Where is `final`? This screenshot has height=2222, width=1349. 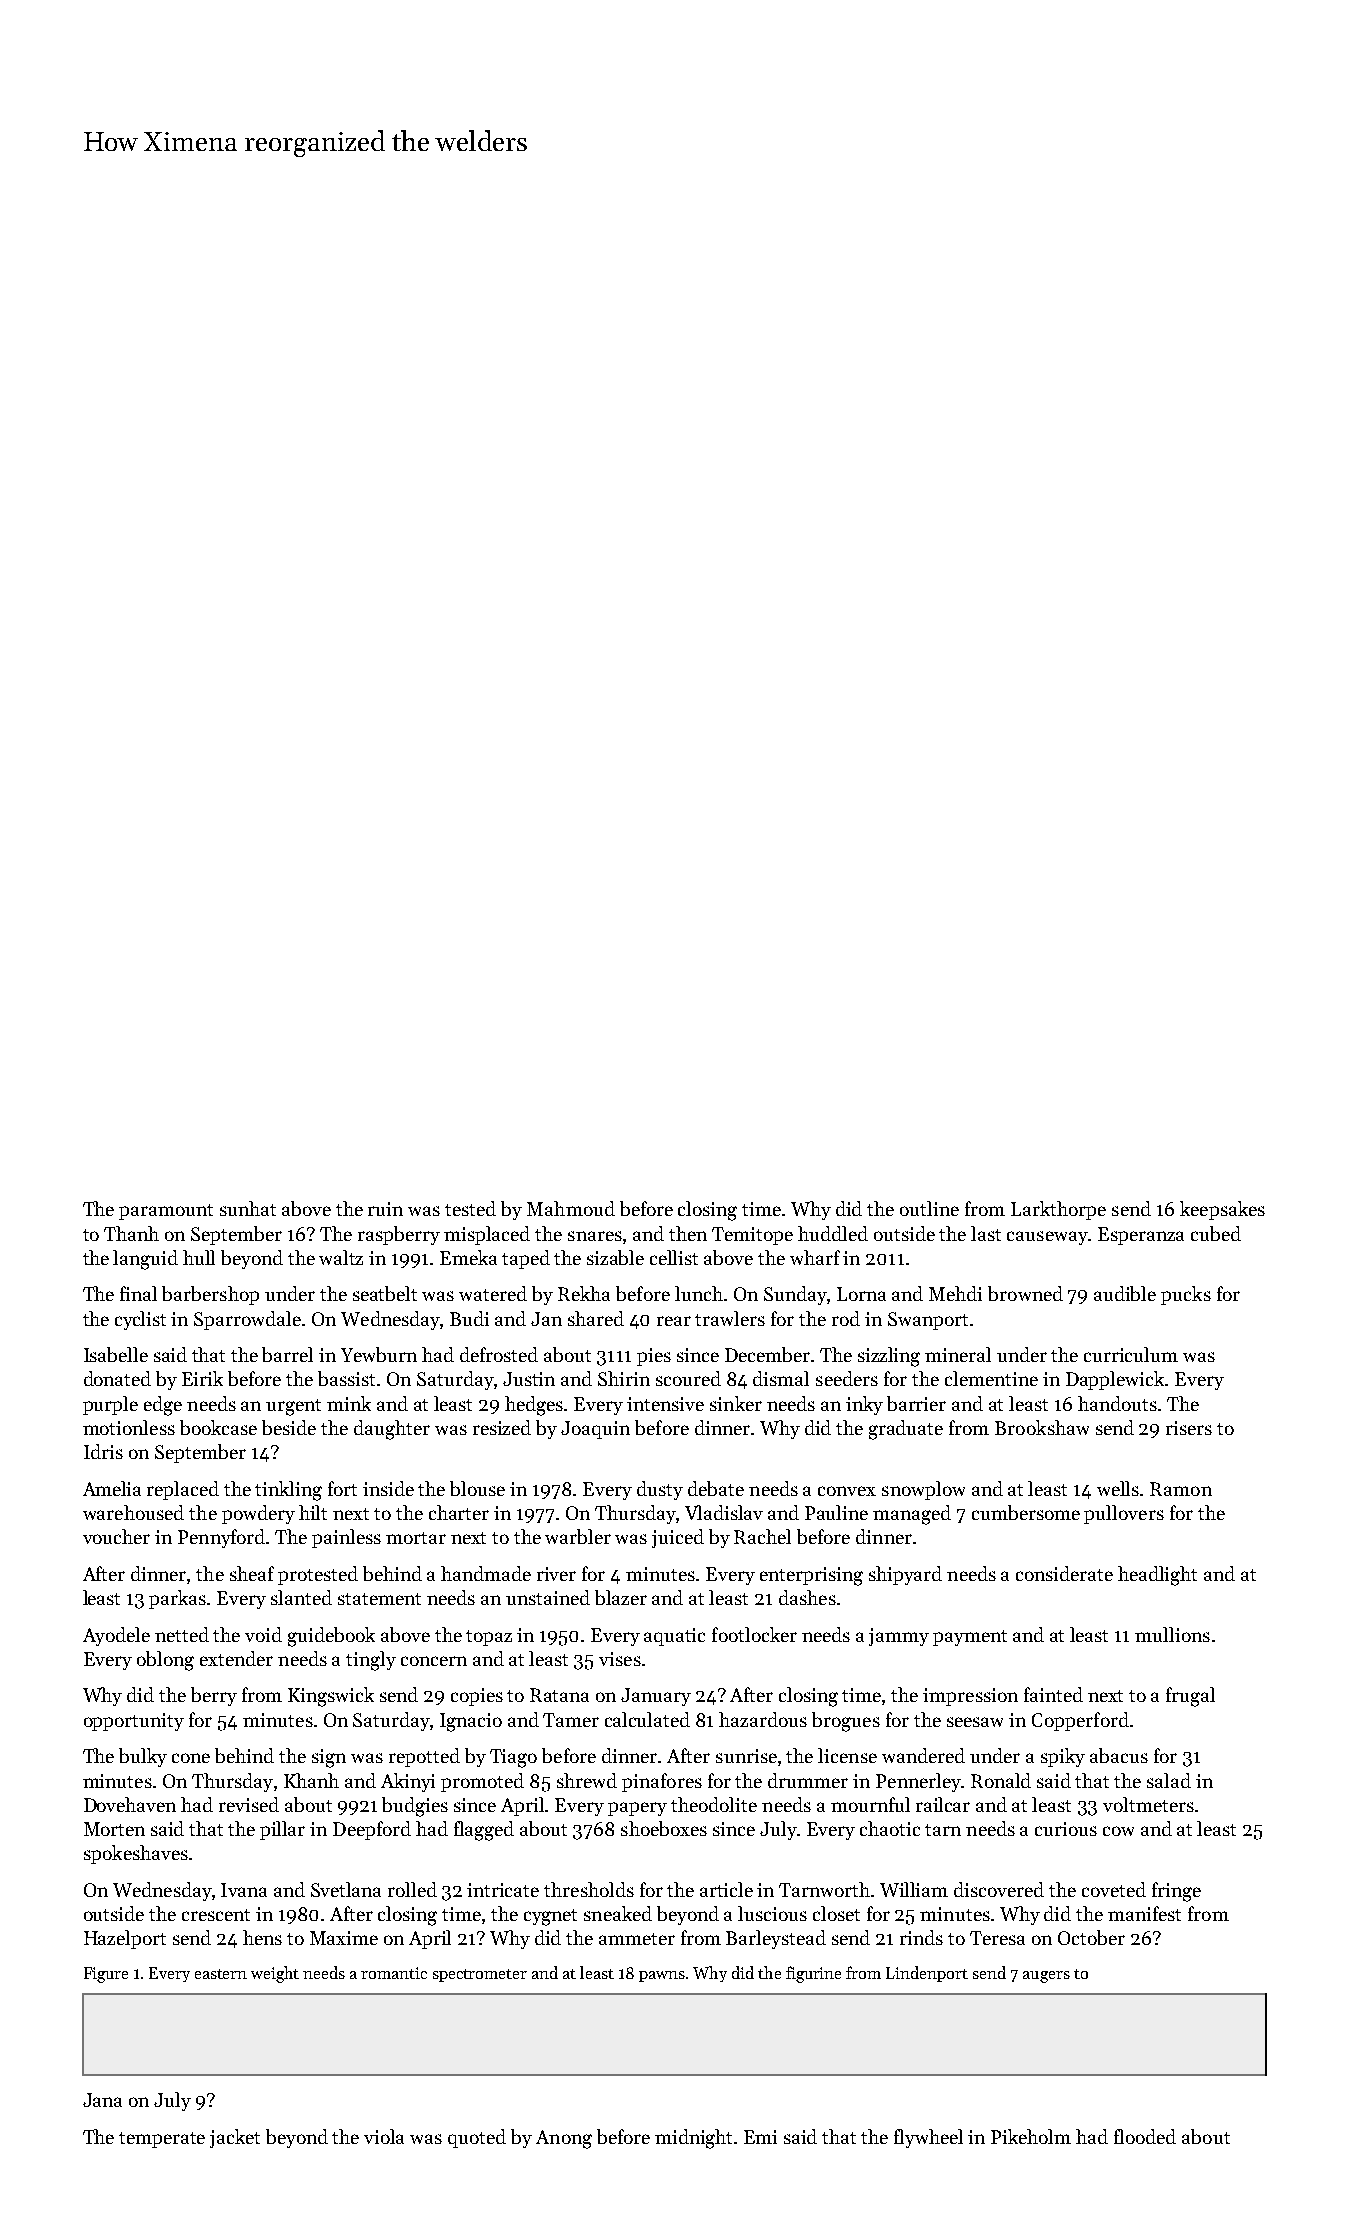 final is located at coordinates (138, 1293).
